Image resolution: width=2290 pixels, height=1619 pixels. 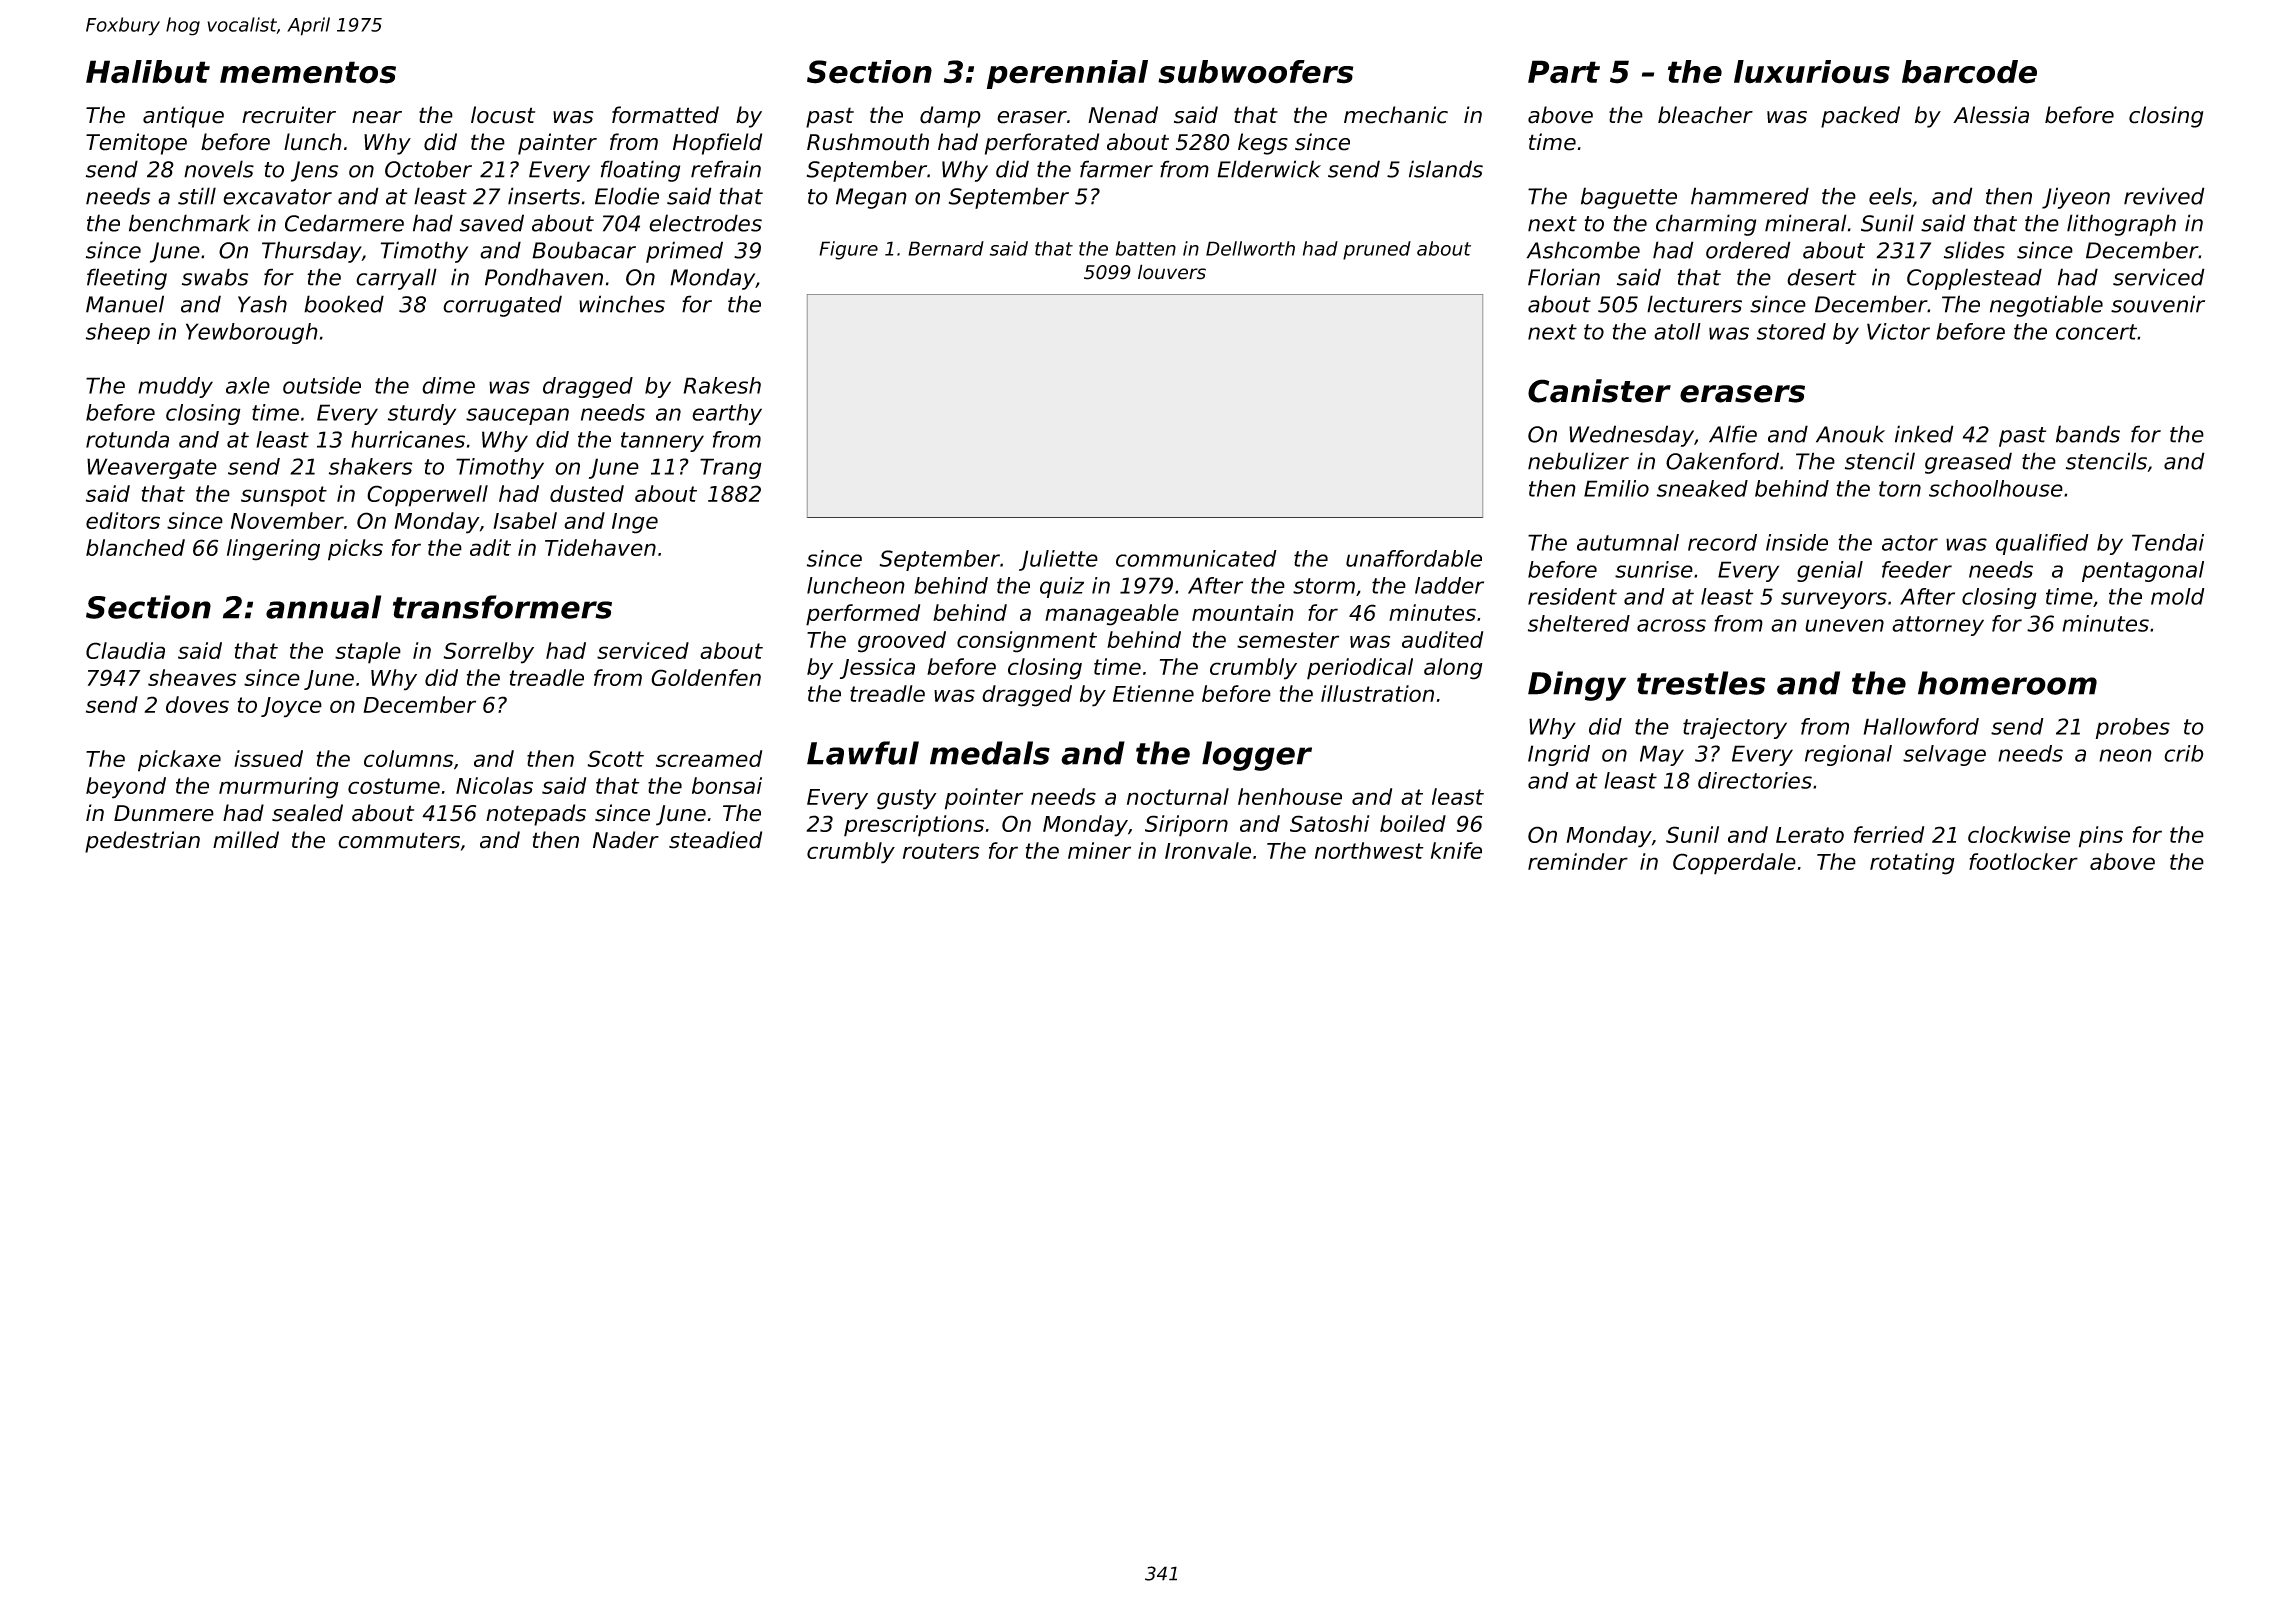 I want to click on painter, so click(x=557, y=144).
